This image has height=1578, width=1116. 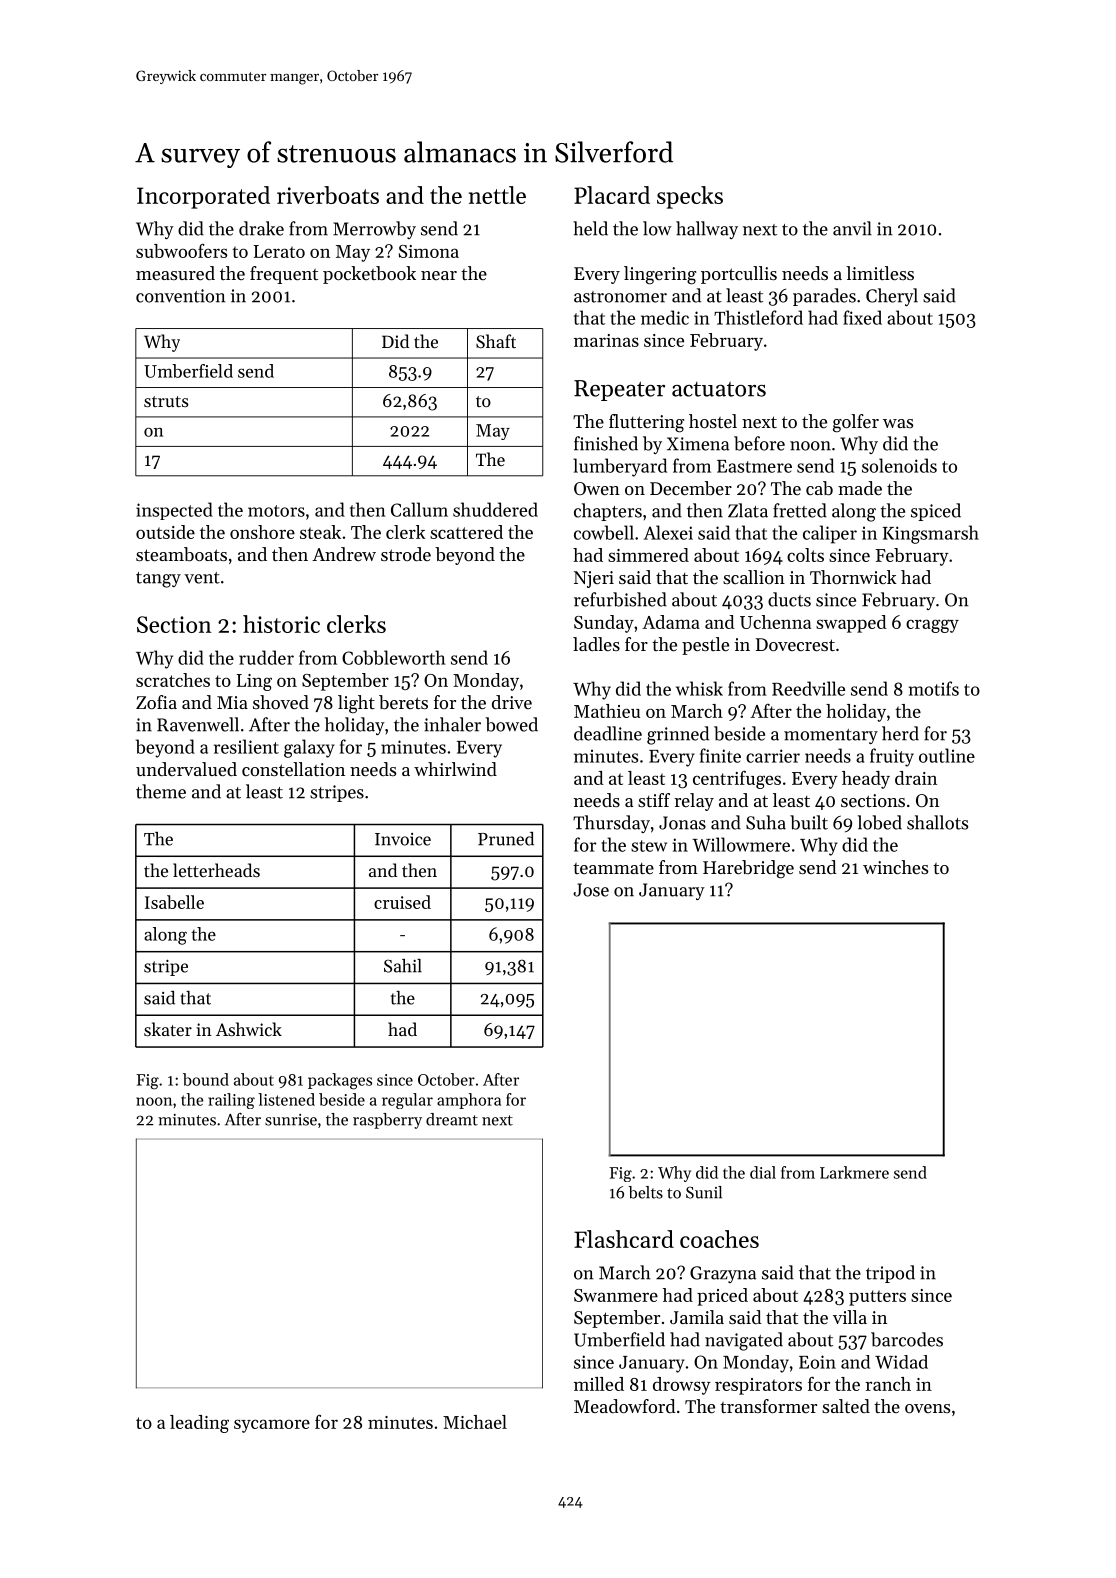 I want to click on nettle, so click(x=497, y=195).
